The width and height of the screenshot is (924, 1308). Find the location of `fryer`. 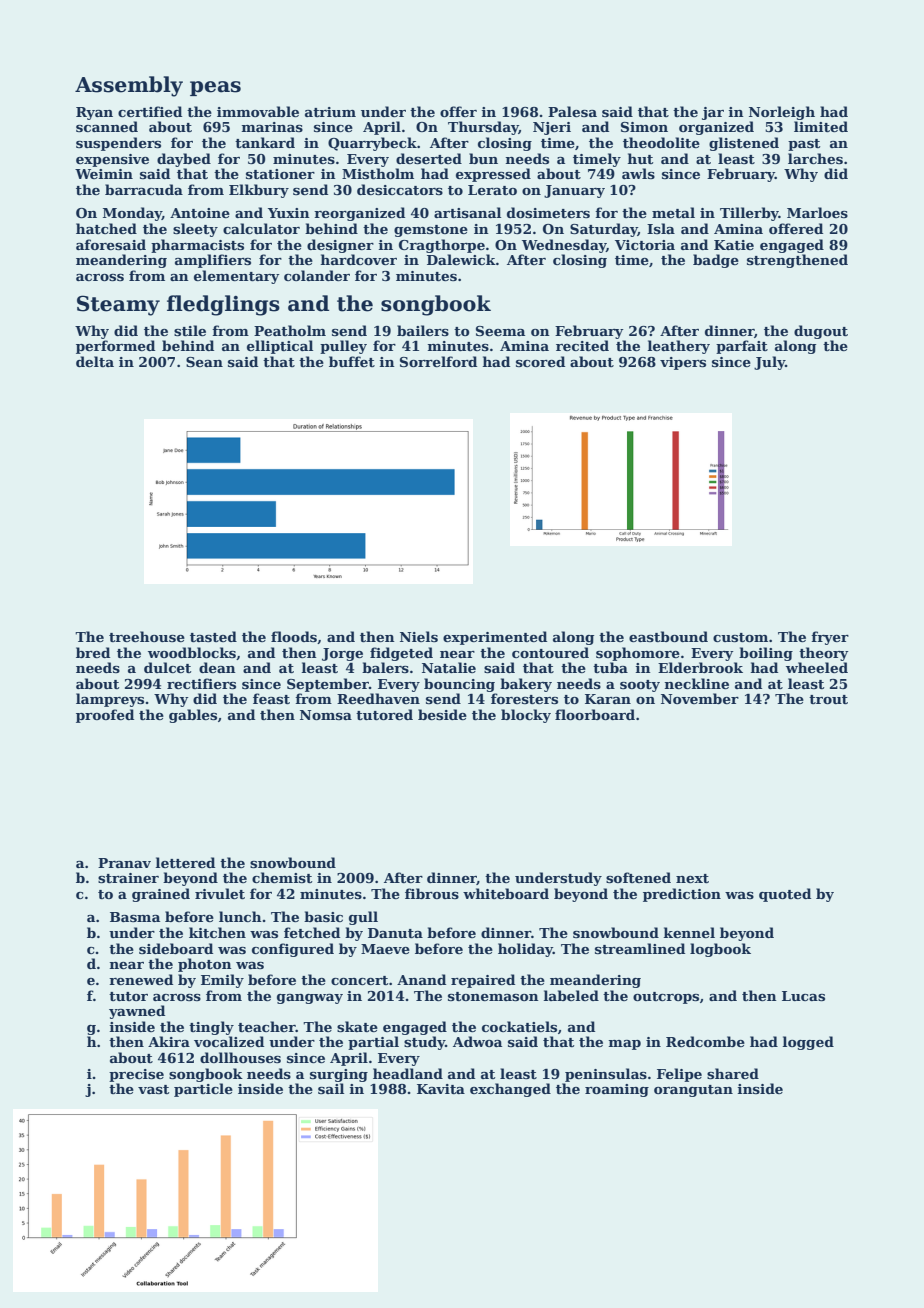

fryer is located at coordinates (830, 638).
